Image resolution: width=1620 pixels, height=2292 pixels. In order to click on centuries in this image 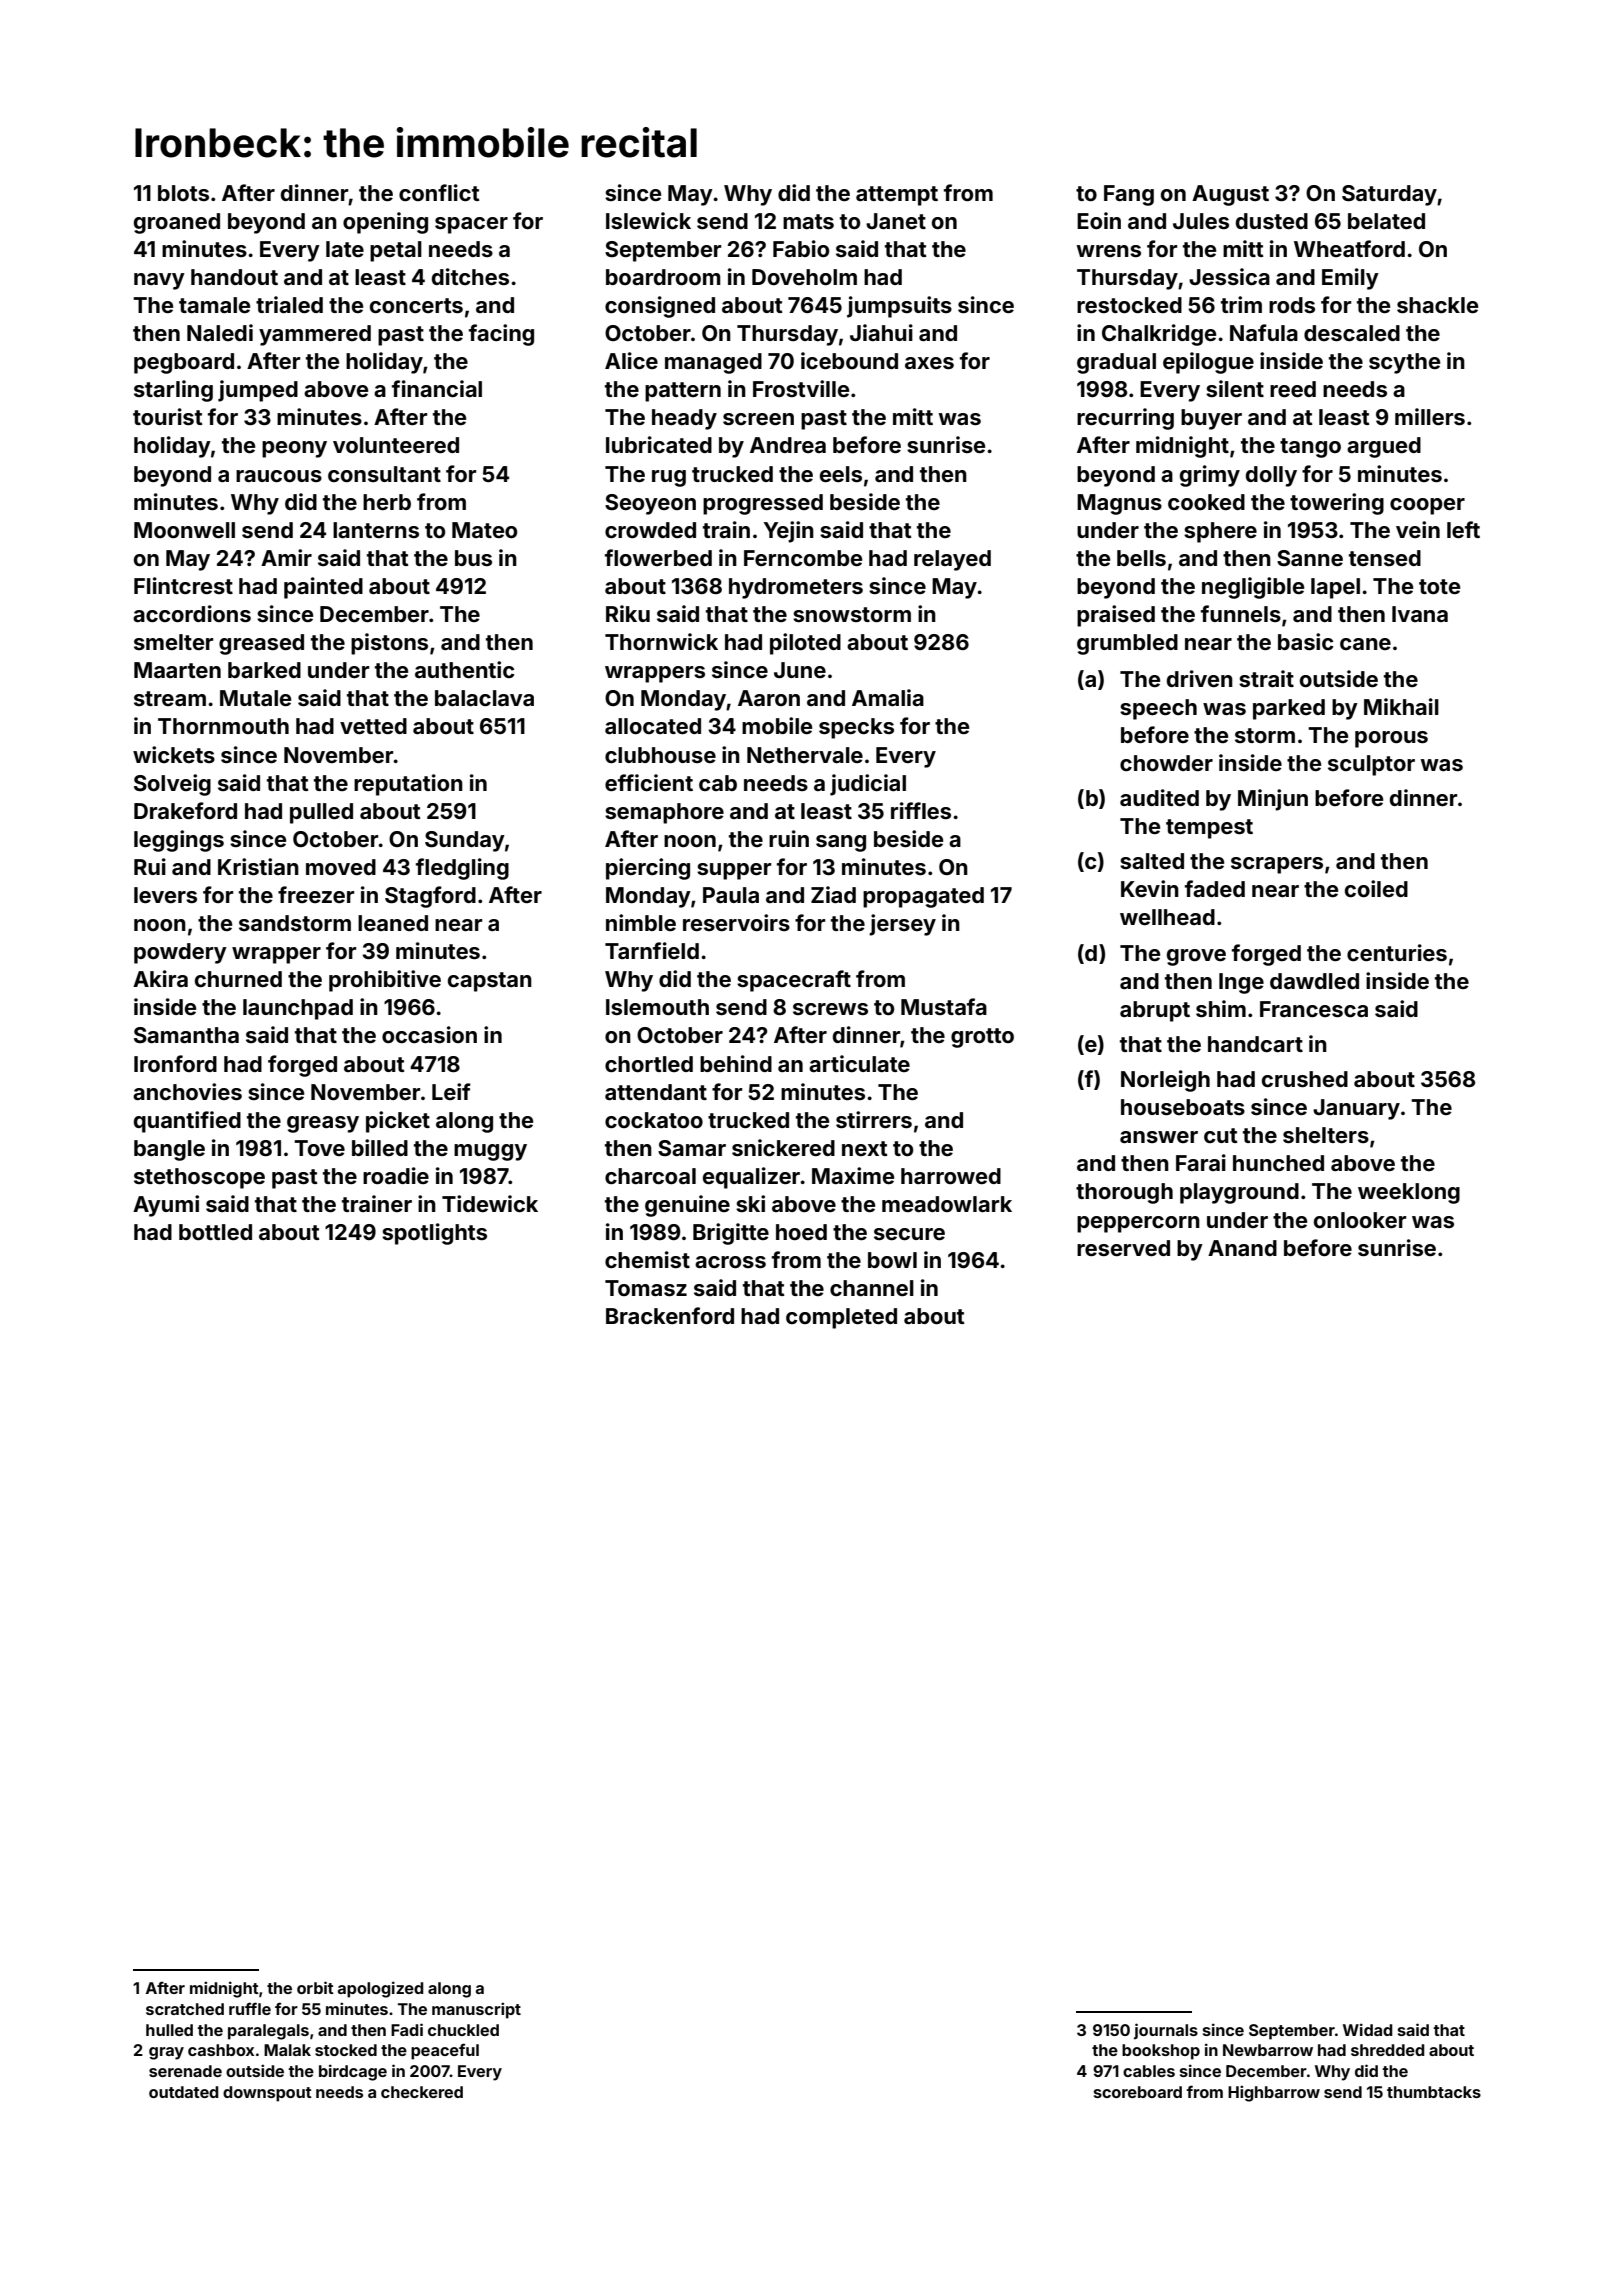, I will do `click(1397, 952)`.
